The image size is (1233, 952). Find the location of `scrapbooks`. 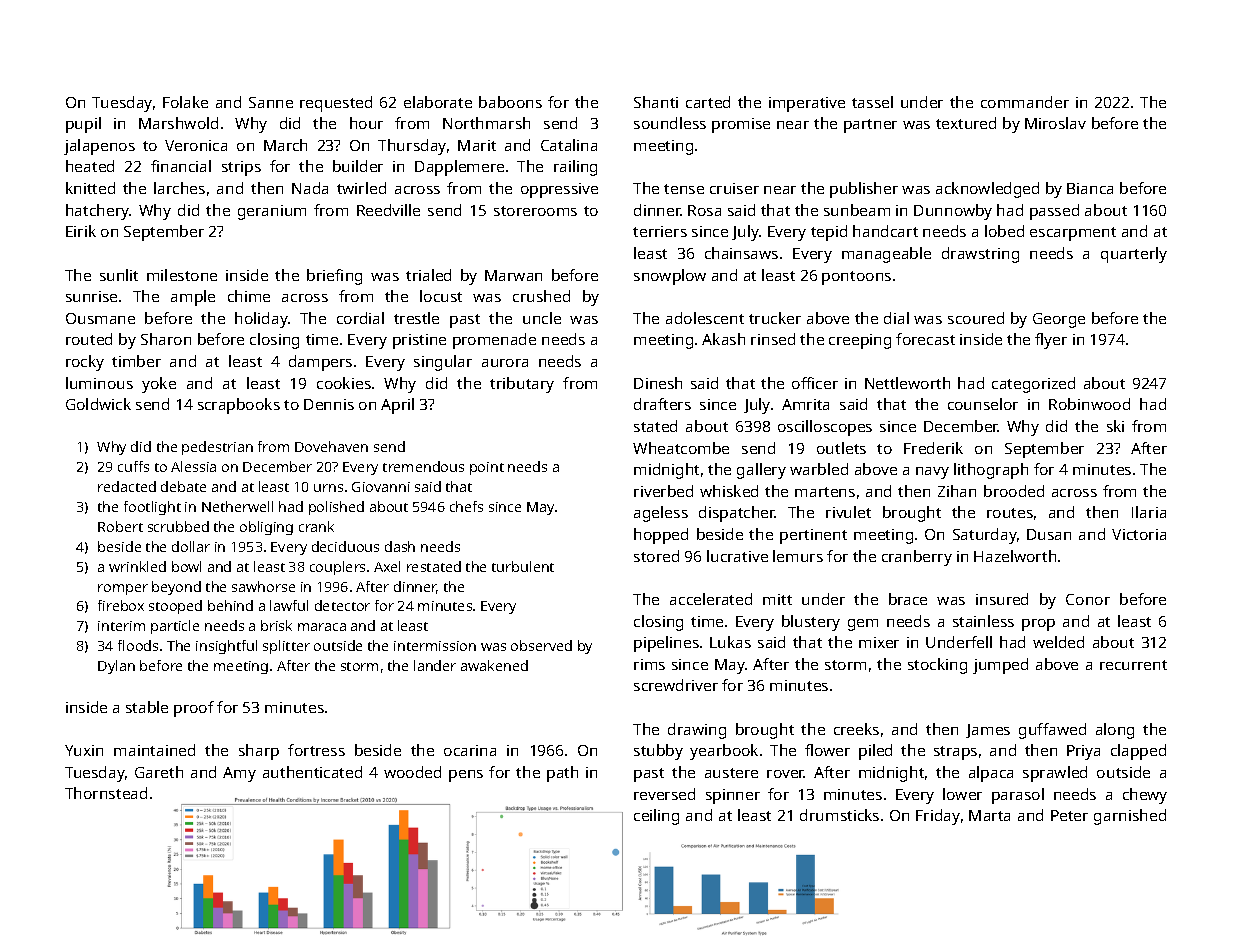

scrapbooks is located at coordinates (239, 406).
